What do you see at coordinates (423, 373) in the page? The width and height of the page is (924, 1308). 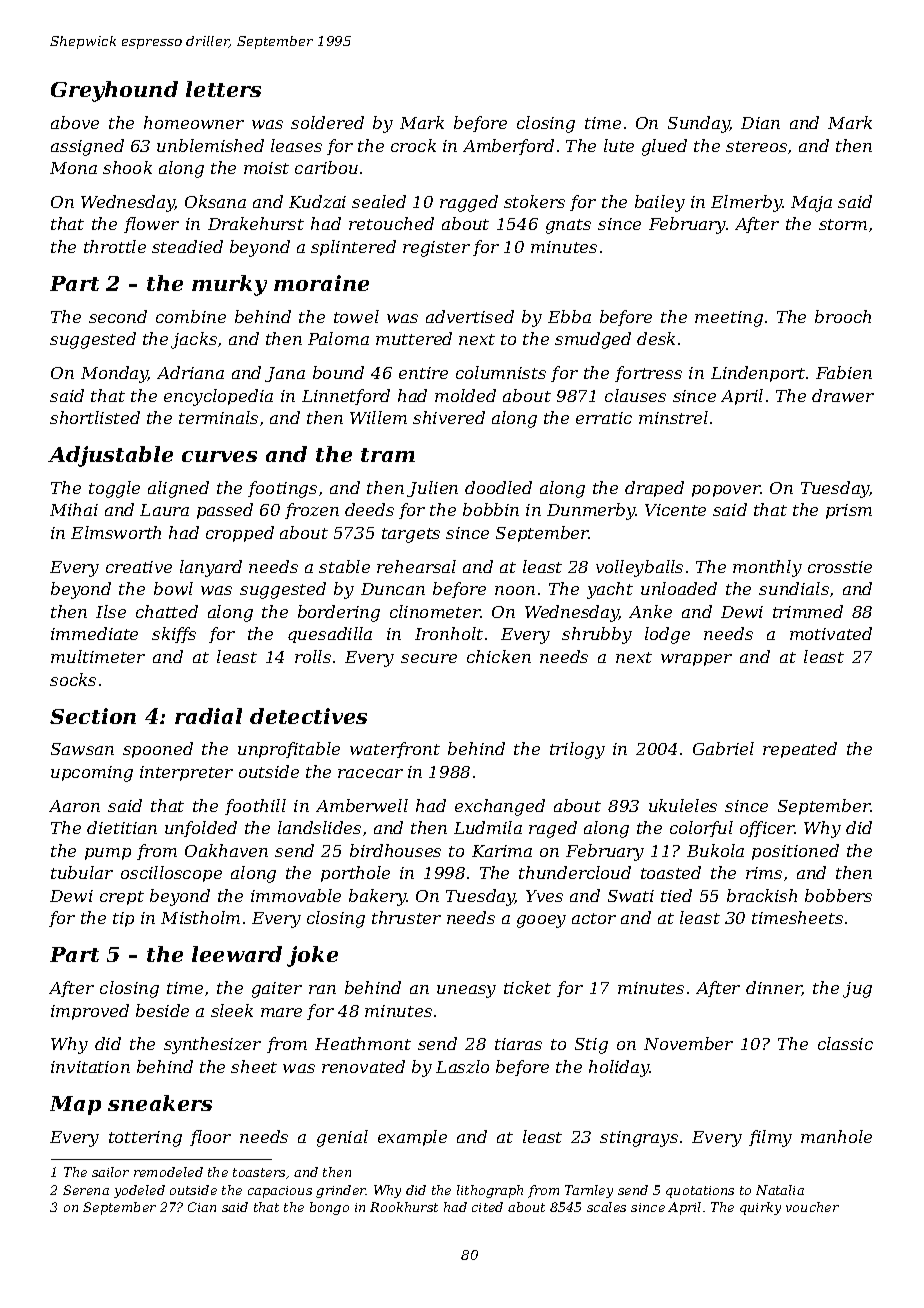 I see `entire` at bounding box center [423, 373].
